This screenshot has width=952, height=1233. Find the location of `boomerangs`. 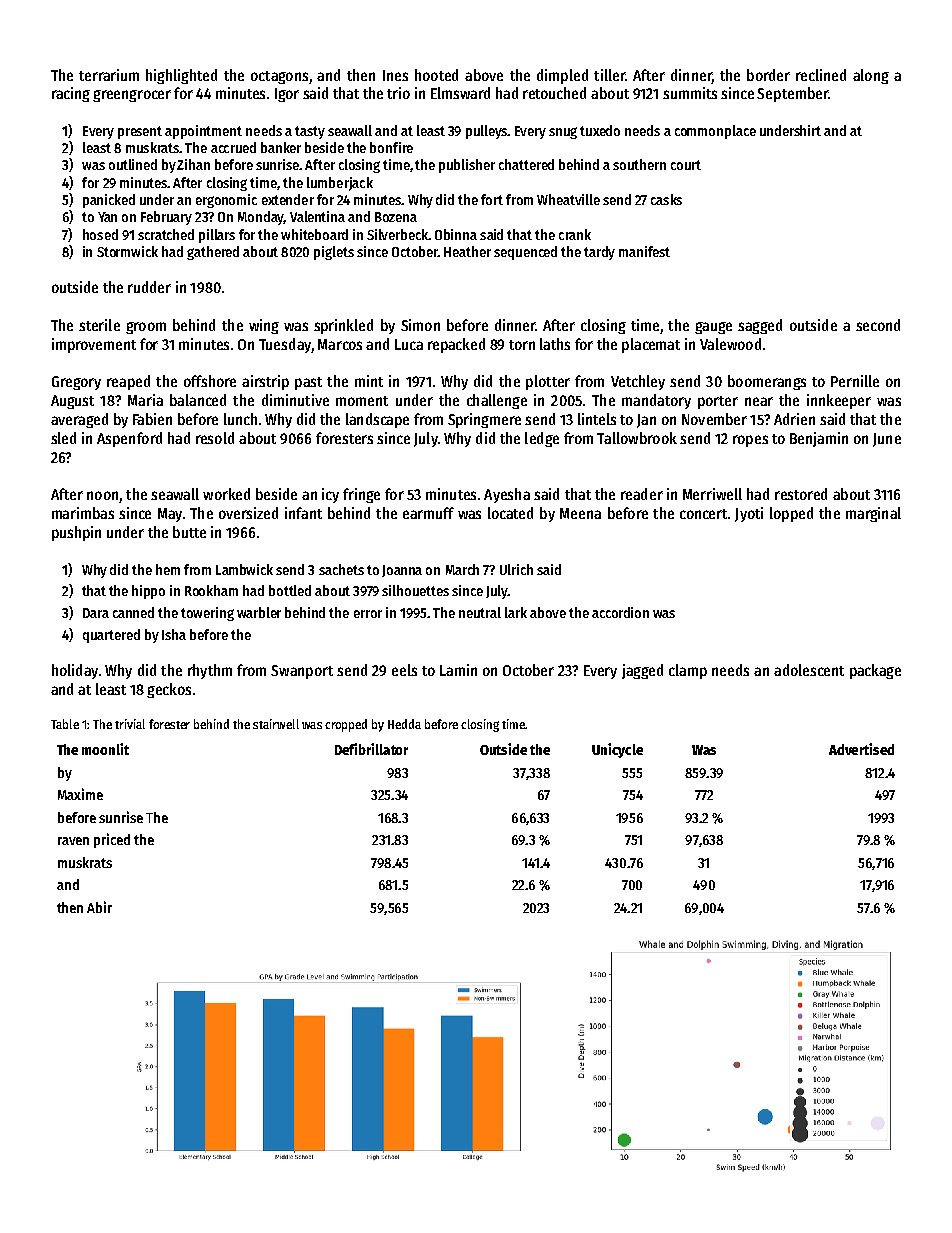

boomerangs is located at coordinates (767, 382).
